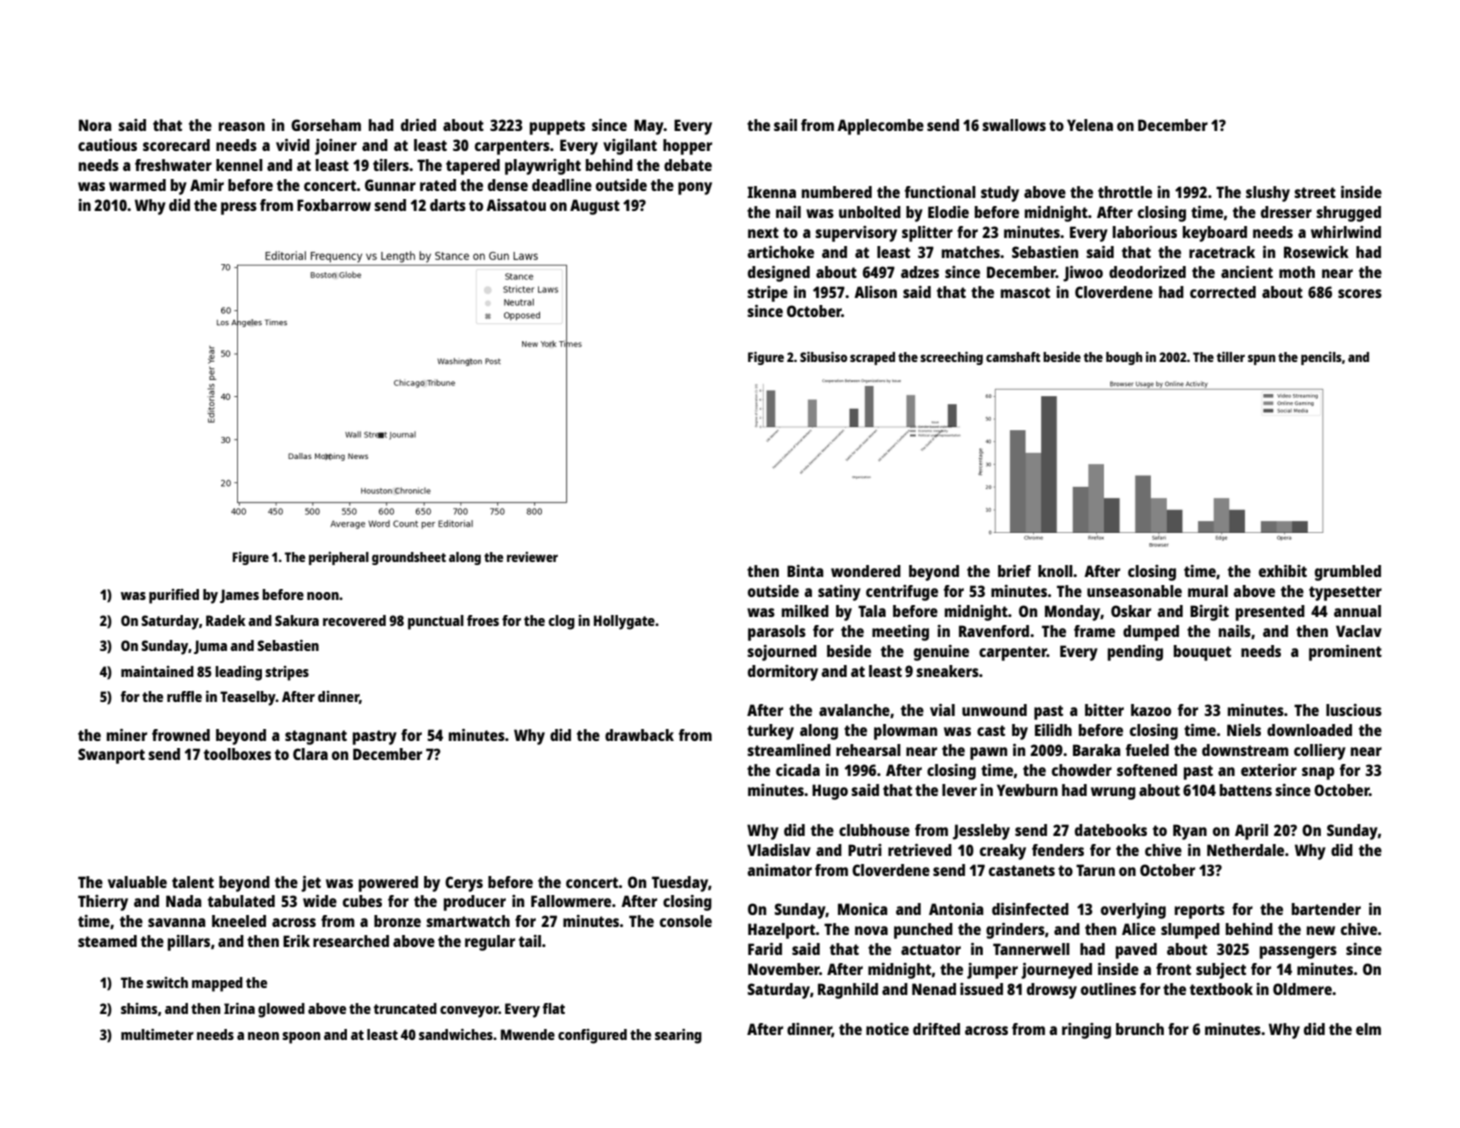 This screenshot has width=1460, height=1128. What do you see at coordinates (1268, 194) in the screenshot?
I see `slushy` at bounding box center [1268, 194].
